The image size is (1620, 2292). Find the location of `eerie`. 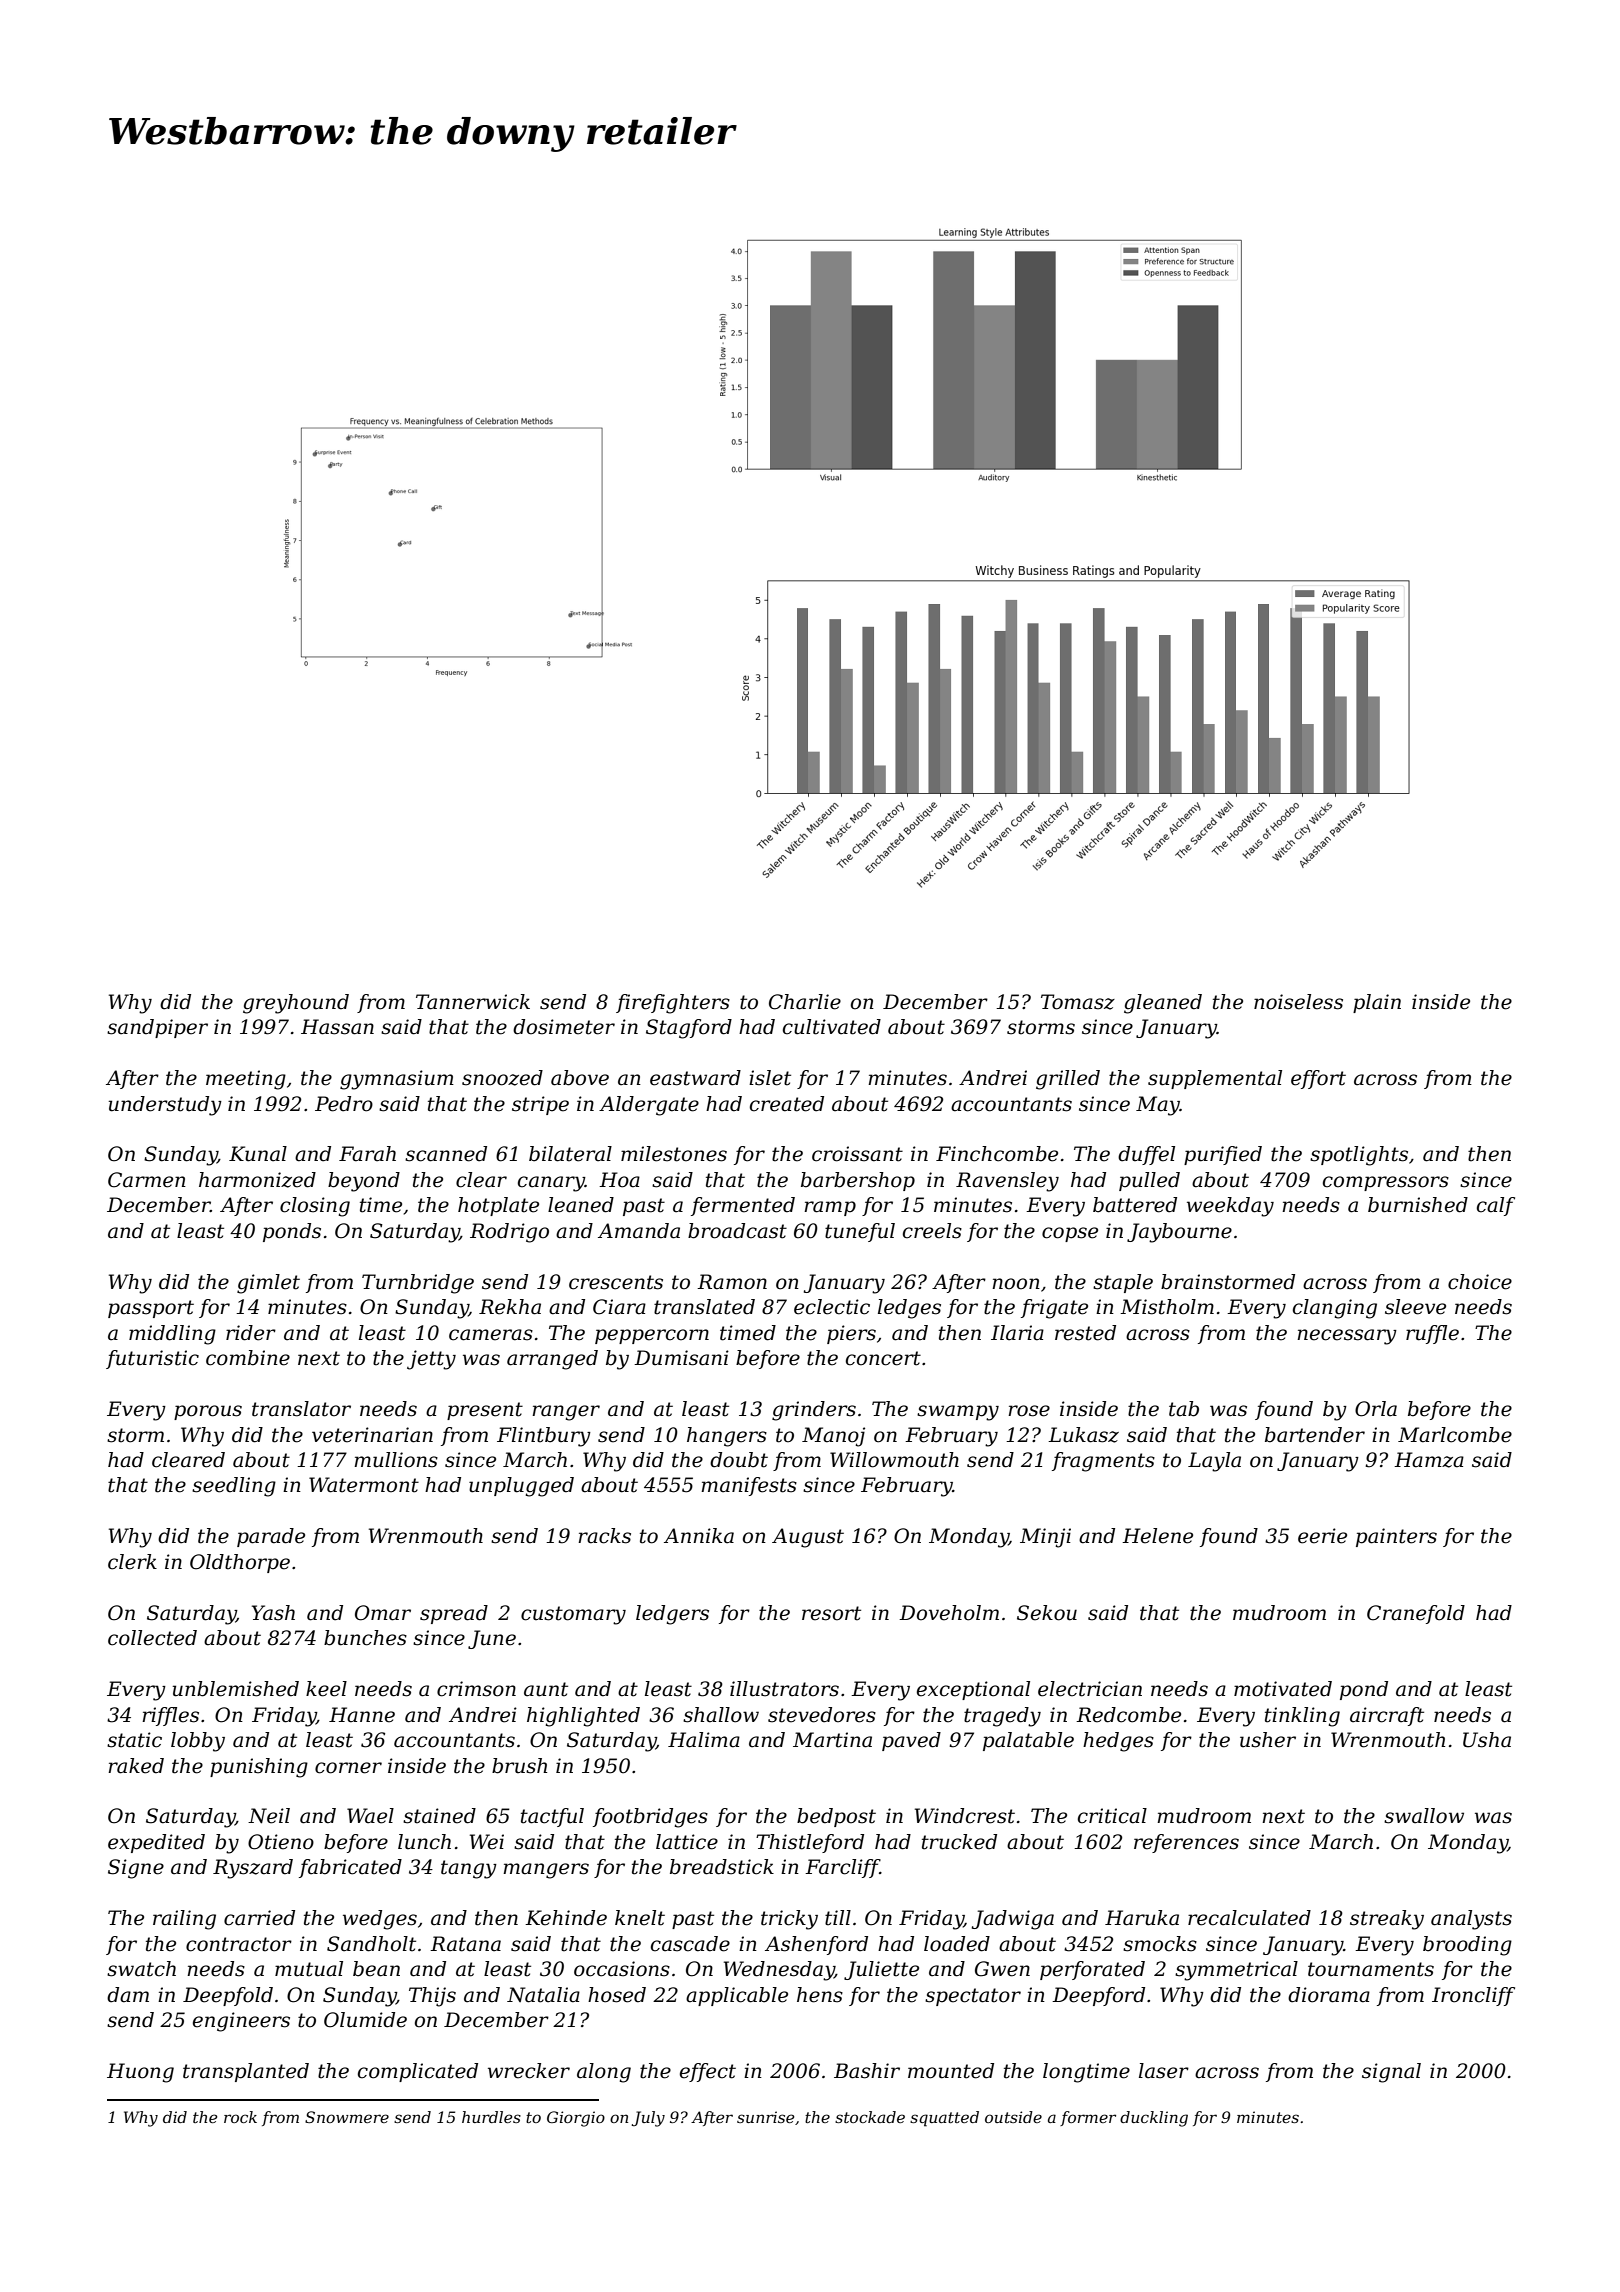

eerie is located at coordinates (1322, 1536).
